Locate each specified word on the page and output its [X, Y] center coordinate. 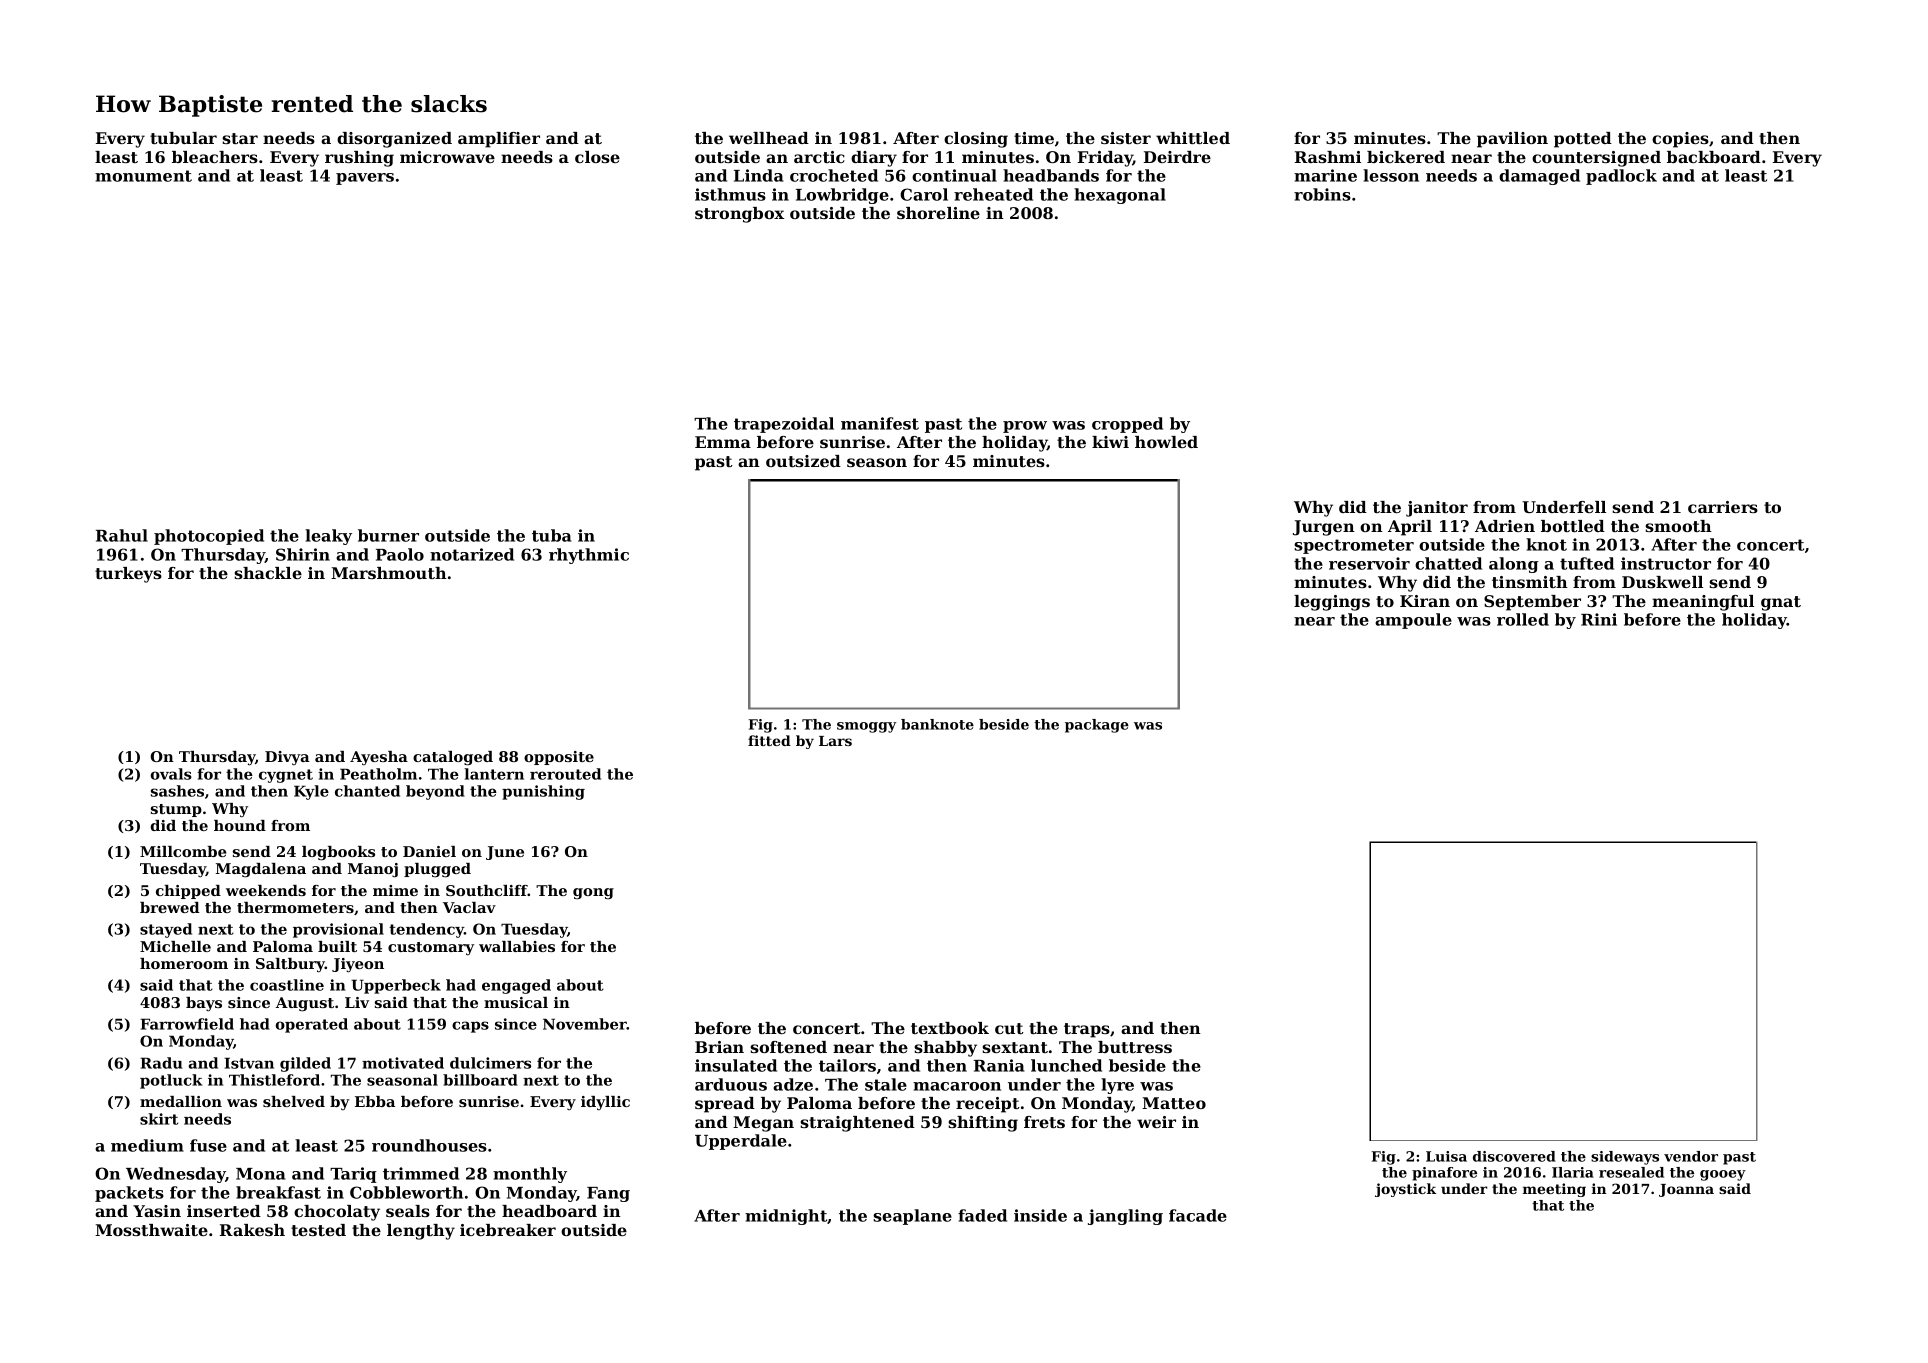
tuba [552, 535]
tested [318, 1230]
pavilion [1512, 140]
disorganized [394, 140]
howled [1166, 442]
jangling [1125, 1217]
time [1034, 138]
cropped [1127, 425]
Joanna [1686, 1190]
